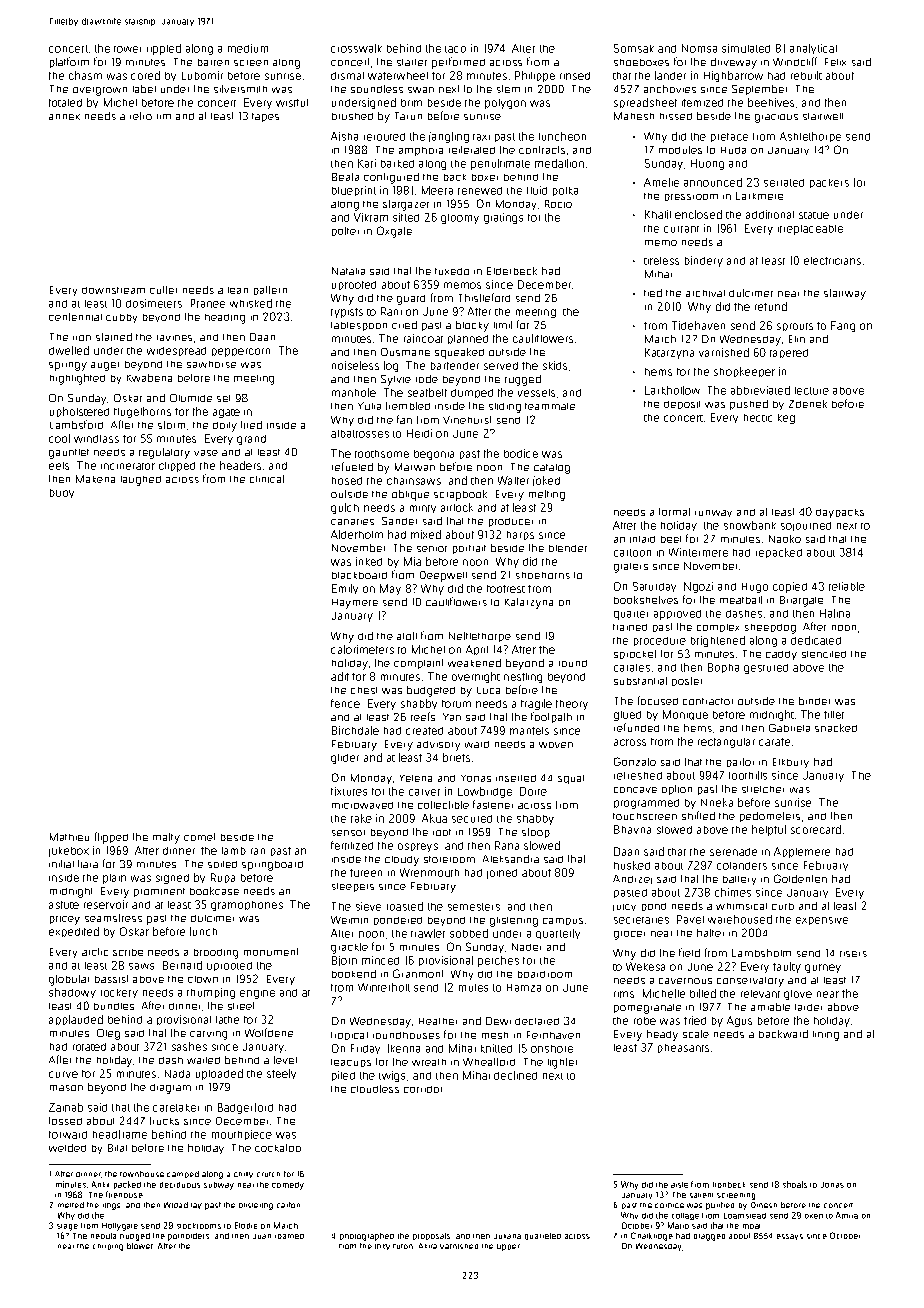  Describe the element at coordinates (69, 837) in the image. I see `Mathieu` at that location.
